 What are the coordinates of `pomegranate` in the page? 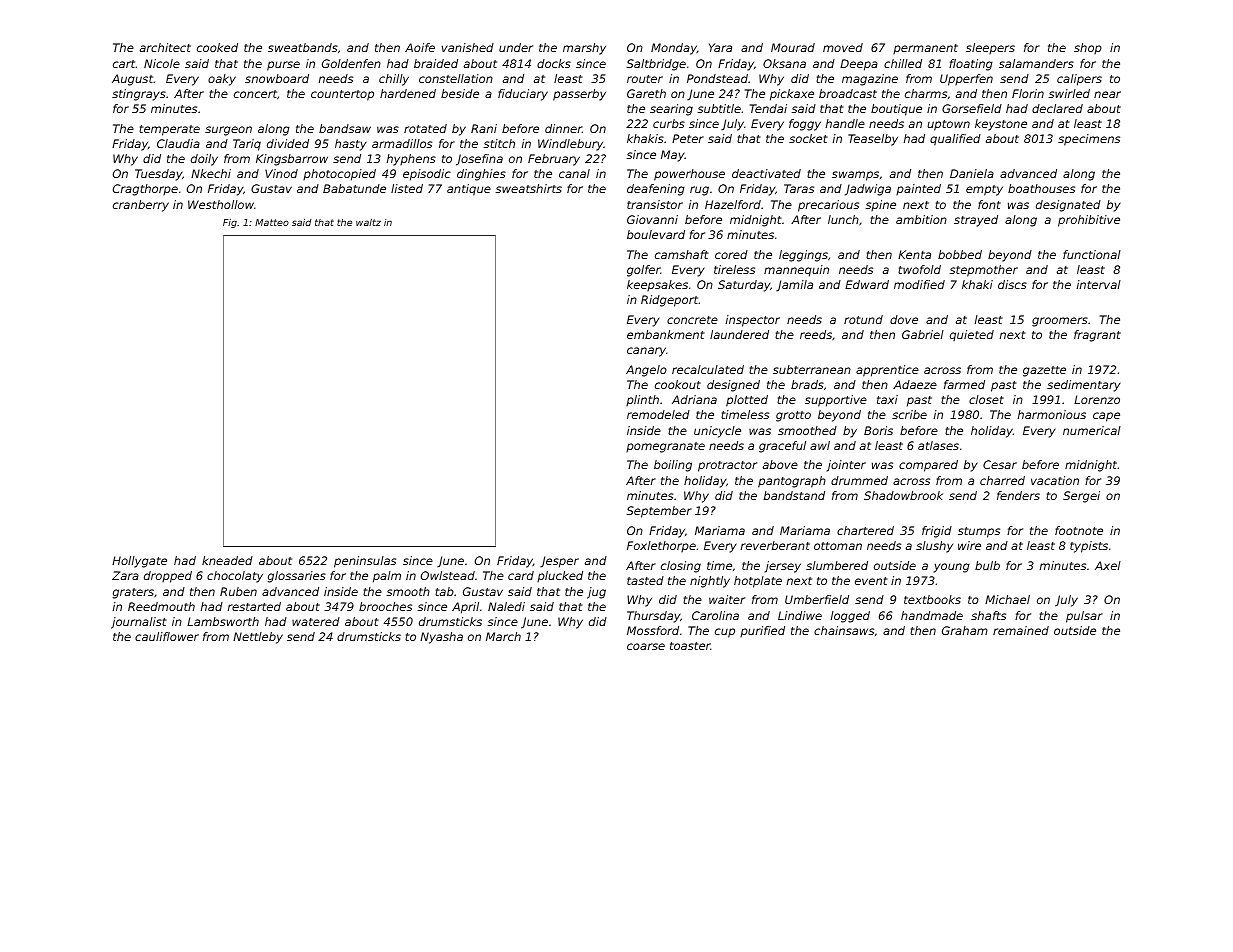 It's located at (665, 447).
